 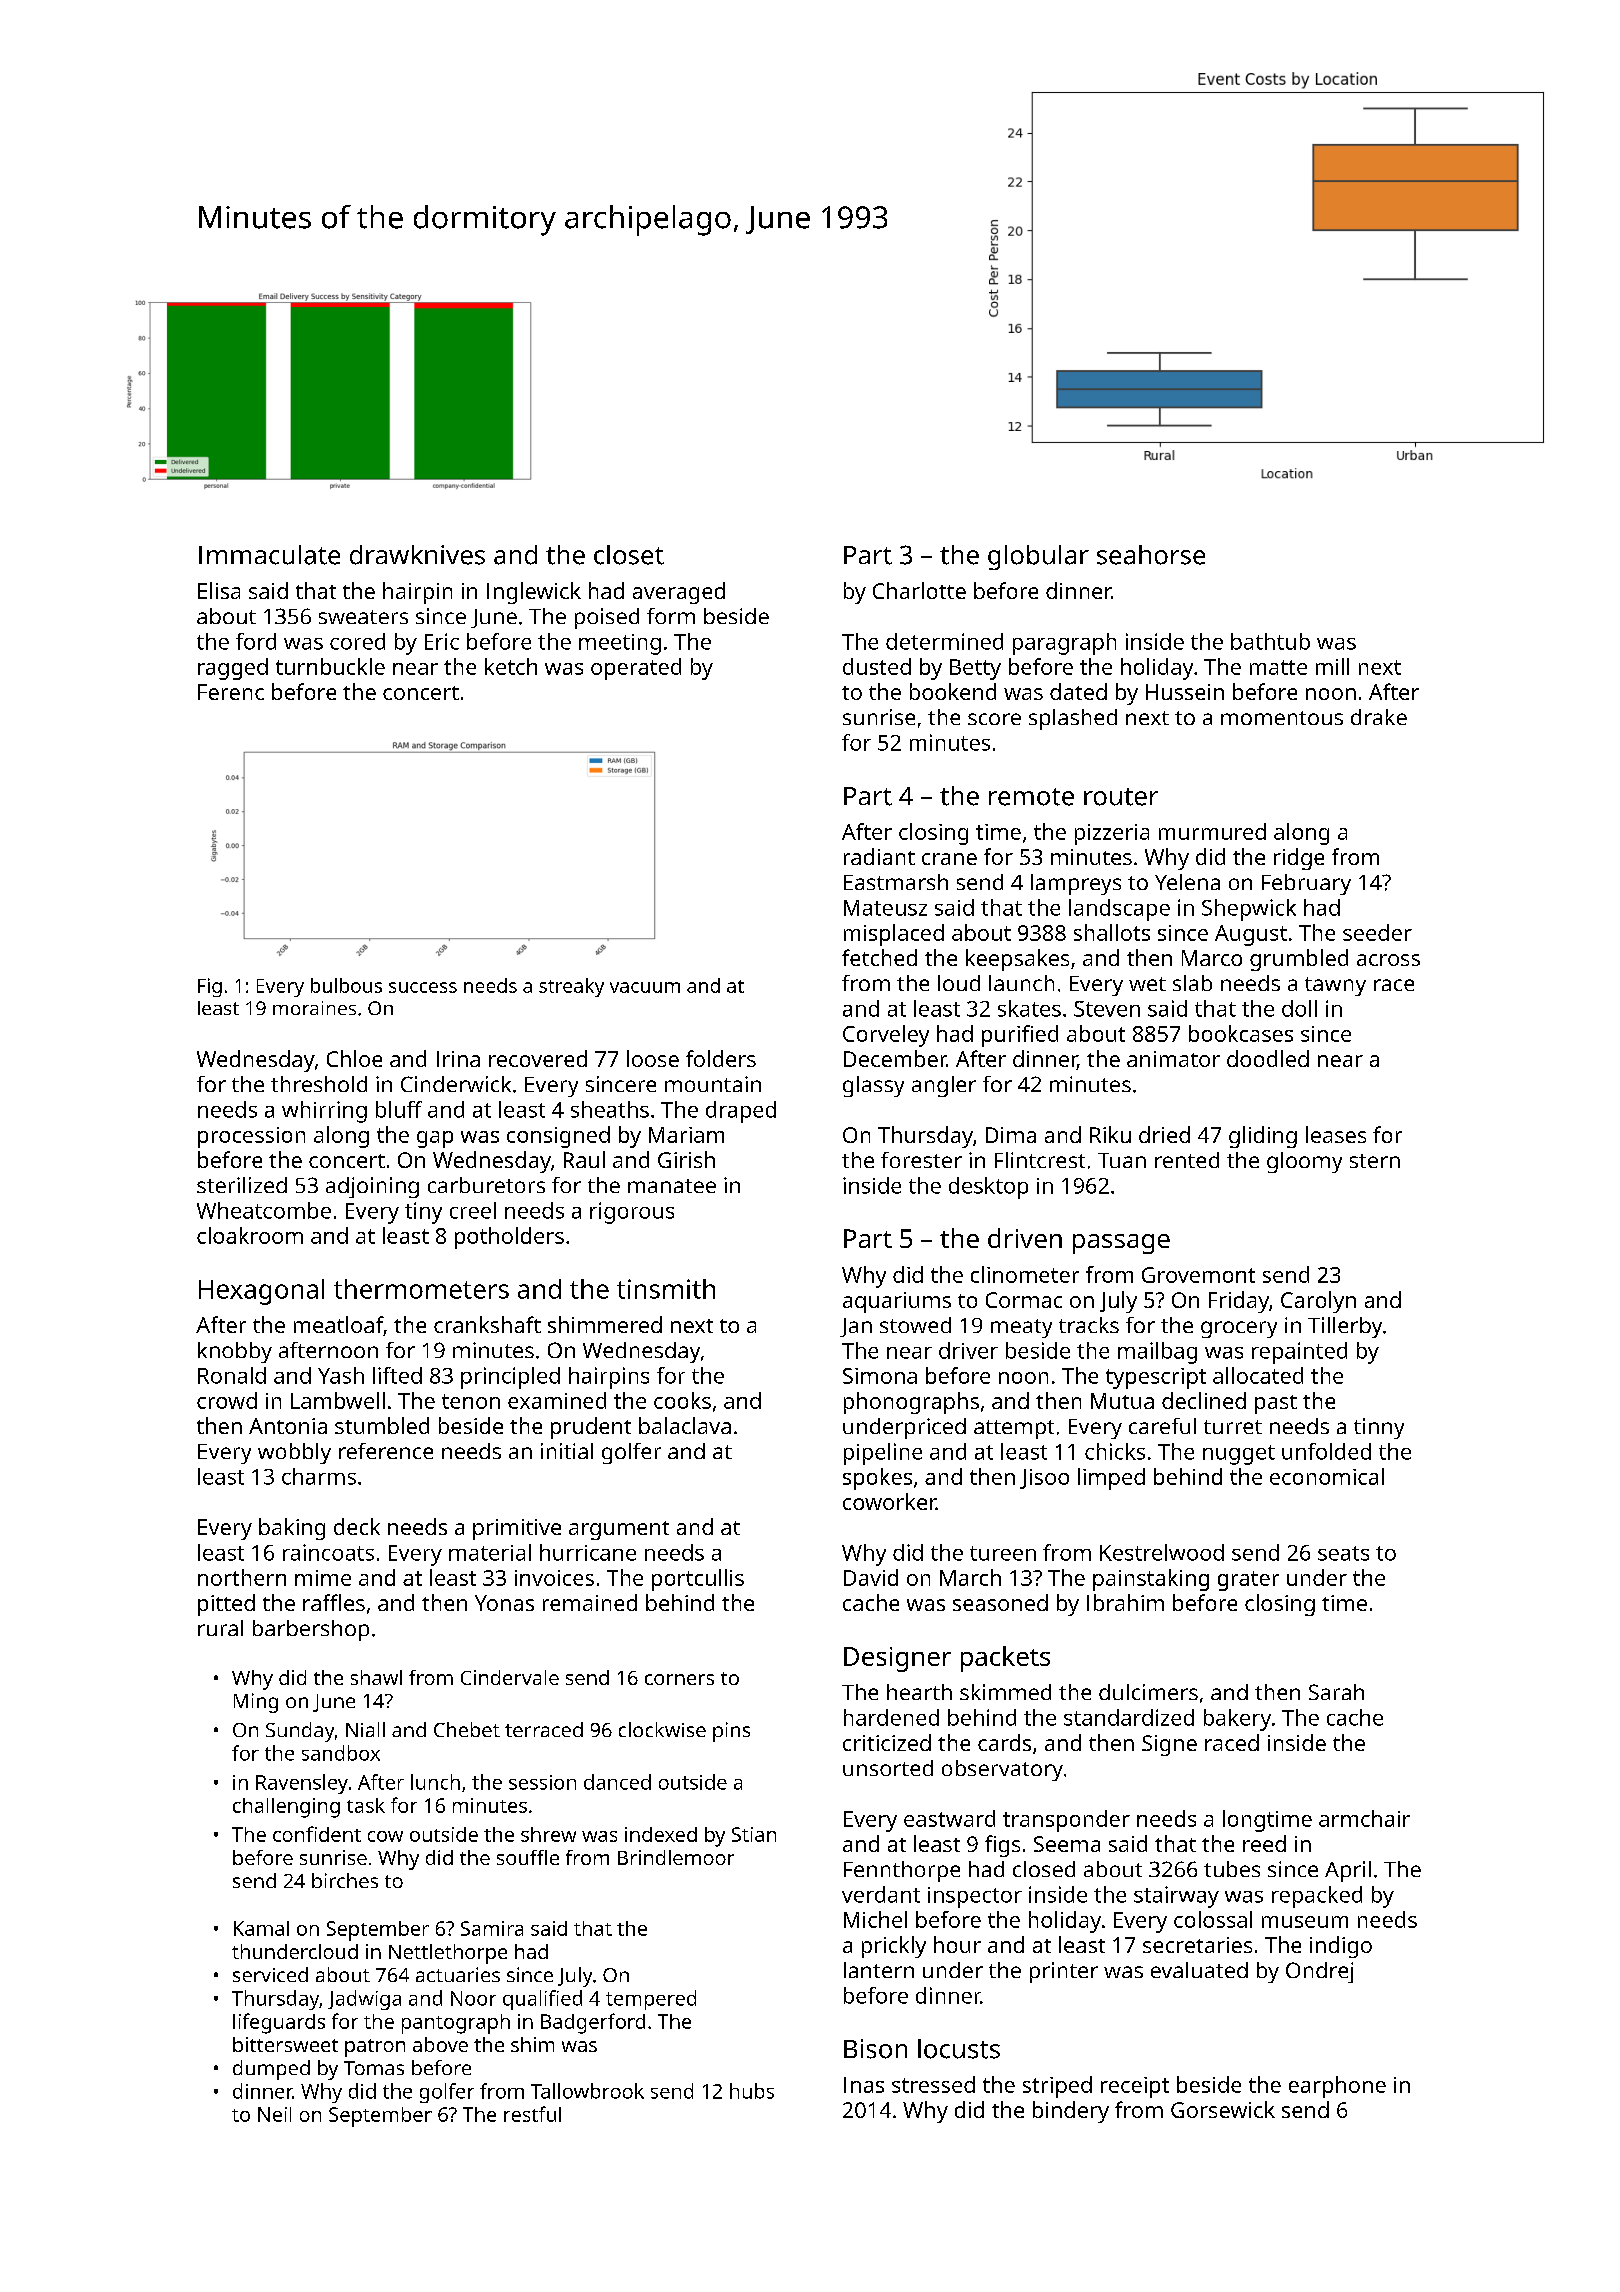 What do you see at coordinates (511, 666) in the document?
I see `ketch` at bounding box center [511, 666].
